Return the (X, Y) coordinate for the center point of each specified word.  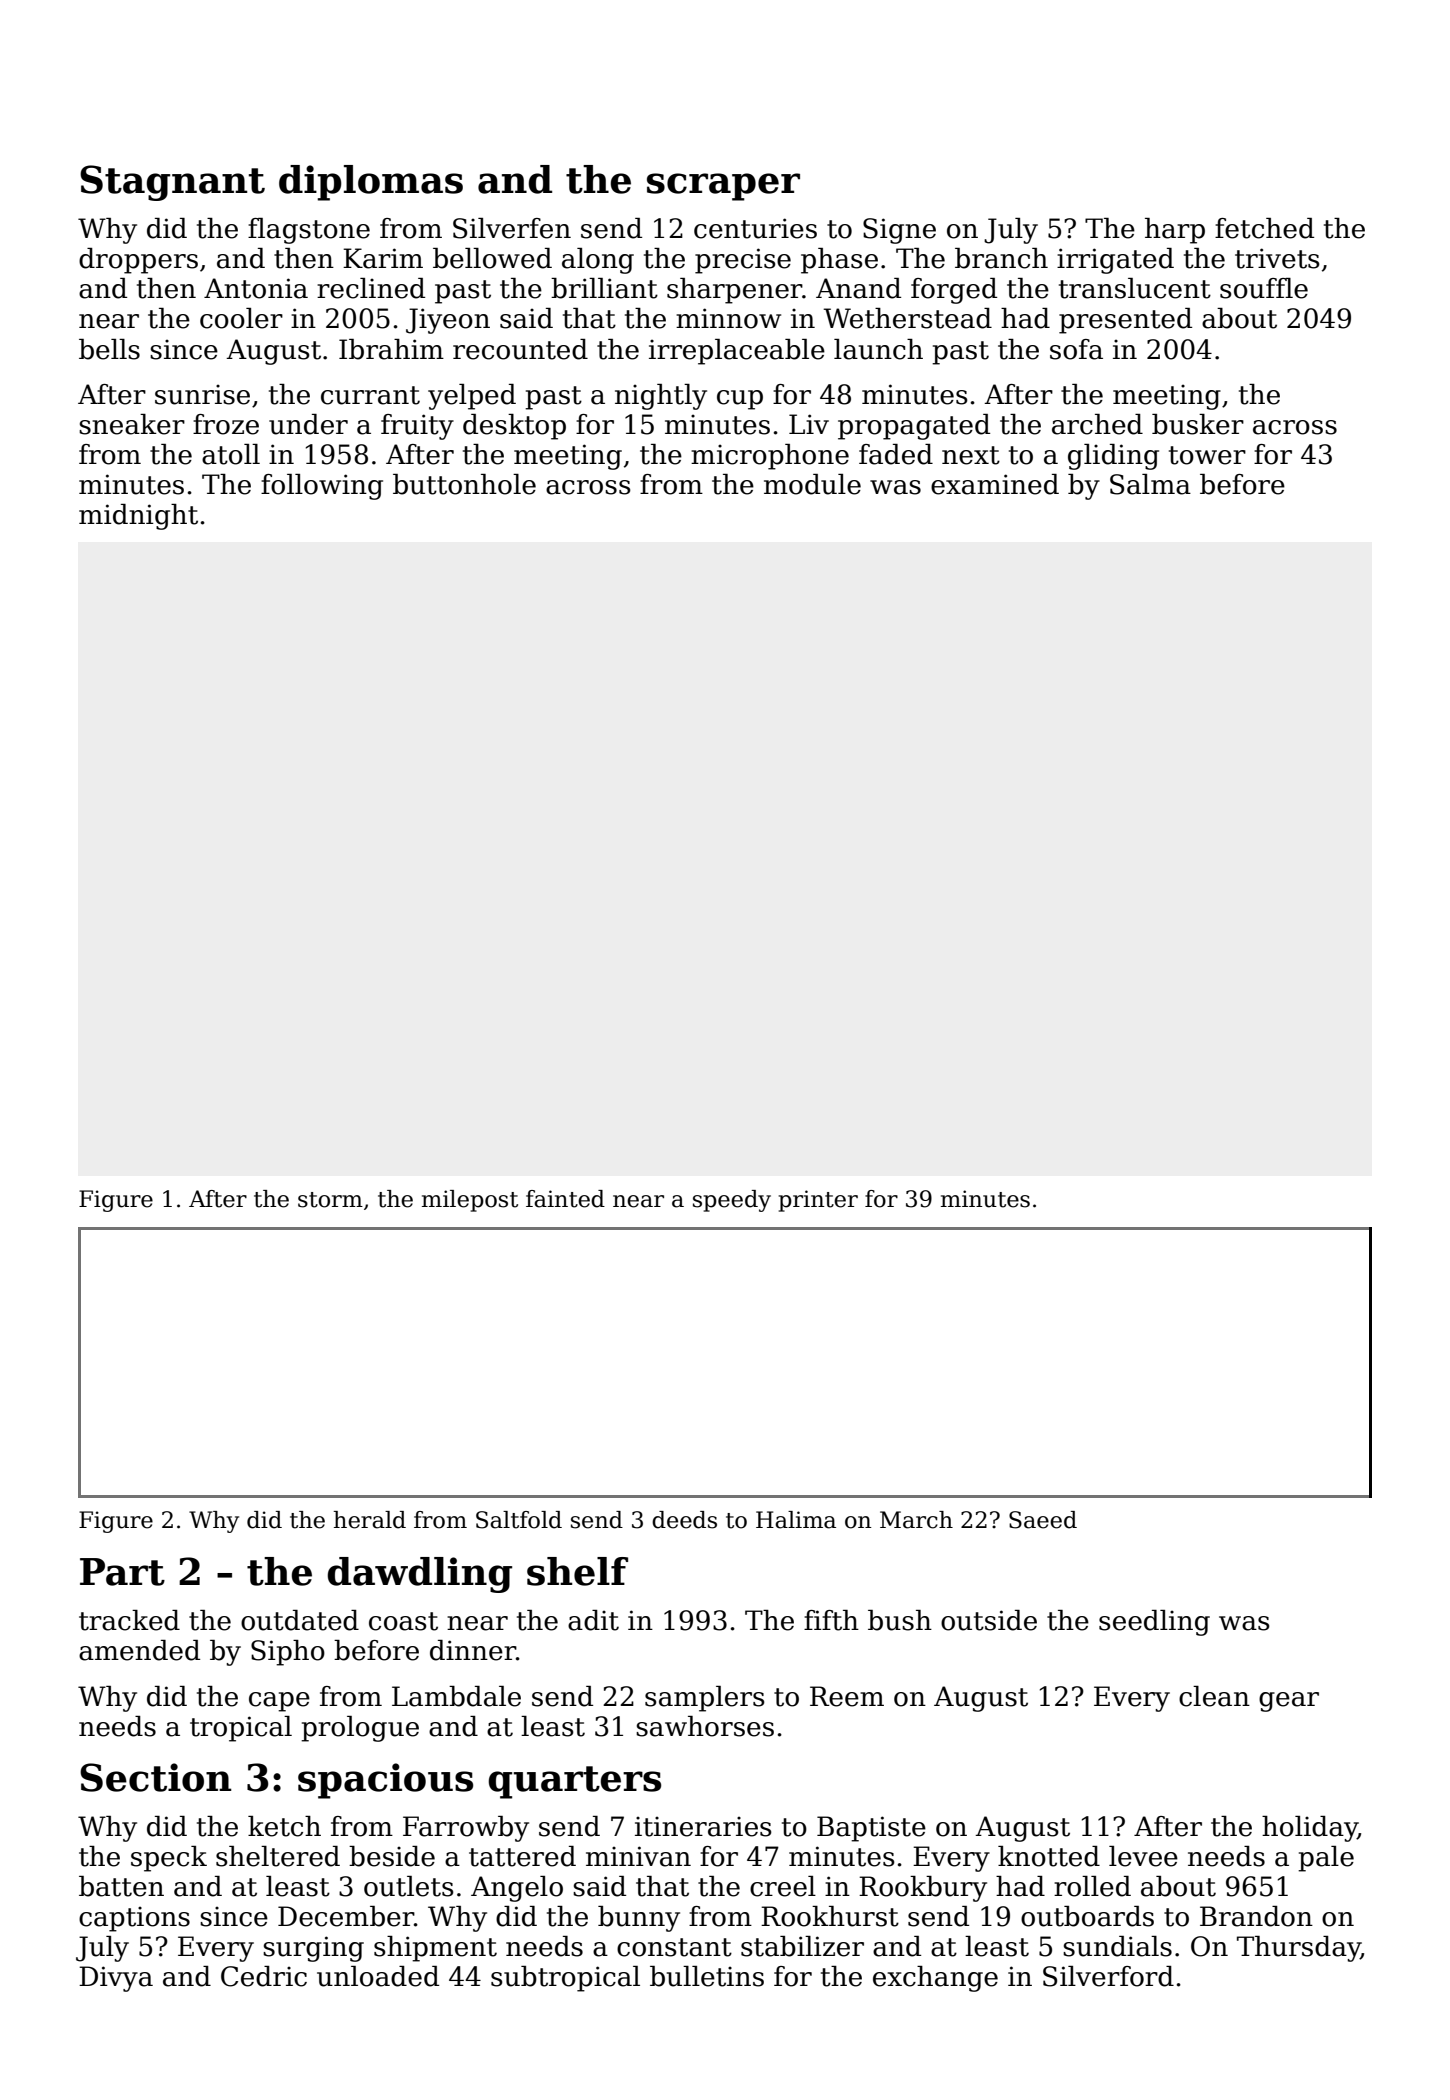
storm (330, 1200)
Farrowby (466, 1829)
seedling (1154, 1623)
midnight (138, 517)
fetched (1264, 228)
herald (370, 1520)
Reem (847, 1696)
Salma (1150, 484)
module (812, 484)
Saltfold (519, 1520)
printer (818, 1201)
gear (1289, 1702)
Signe (899, 231)
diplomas (371, 183)
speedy (732, 1201)
